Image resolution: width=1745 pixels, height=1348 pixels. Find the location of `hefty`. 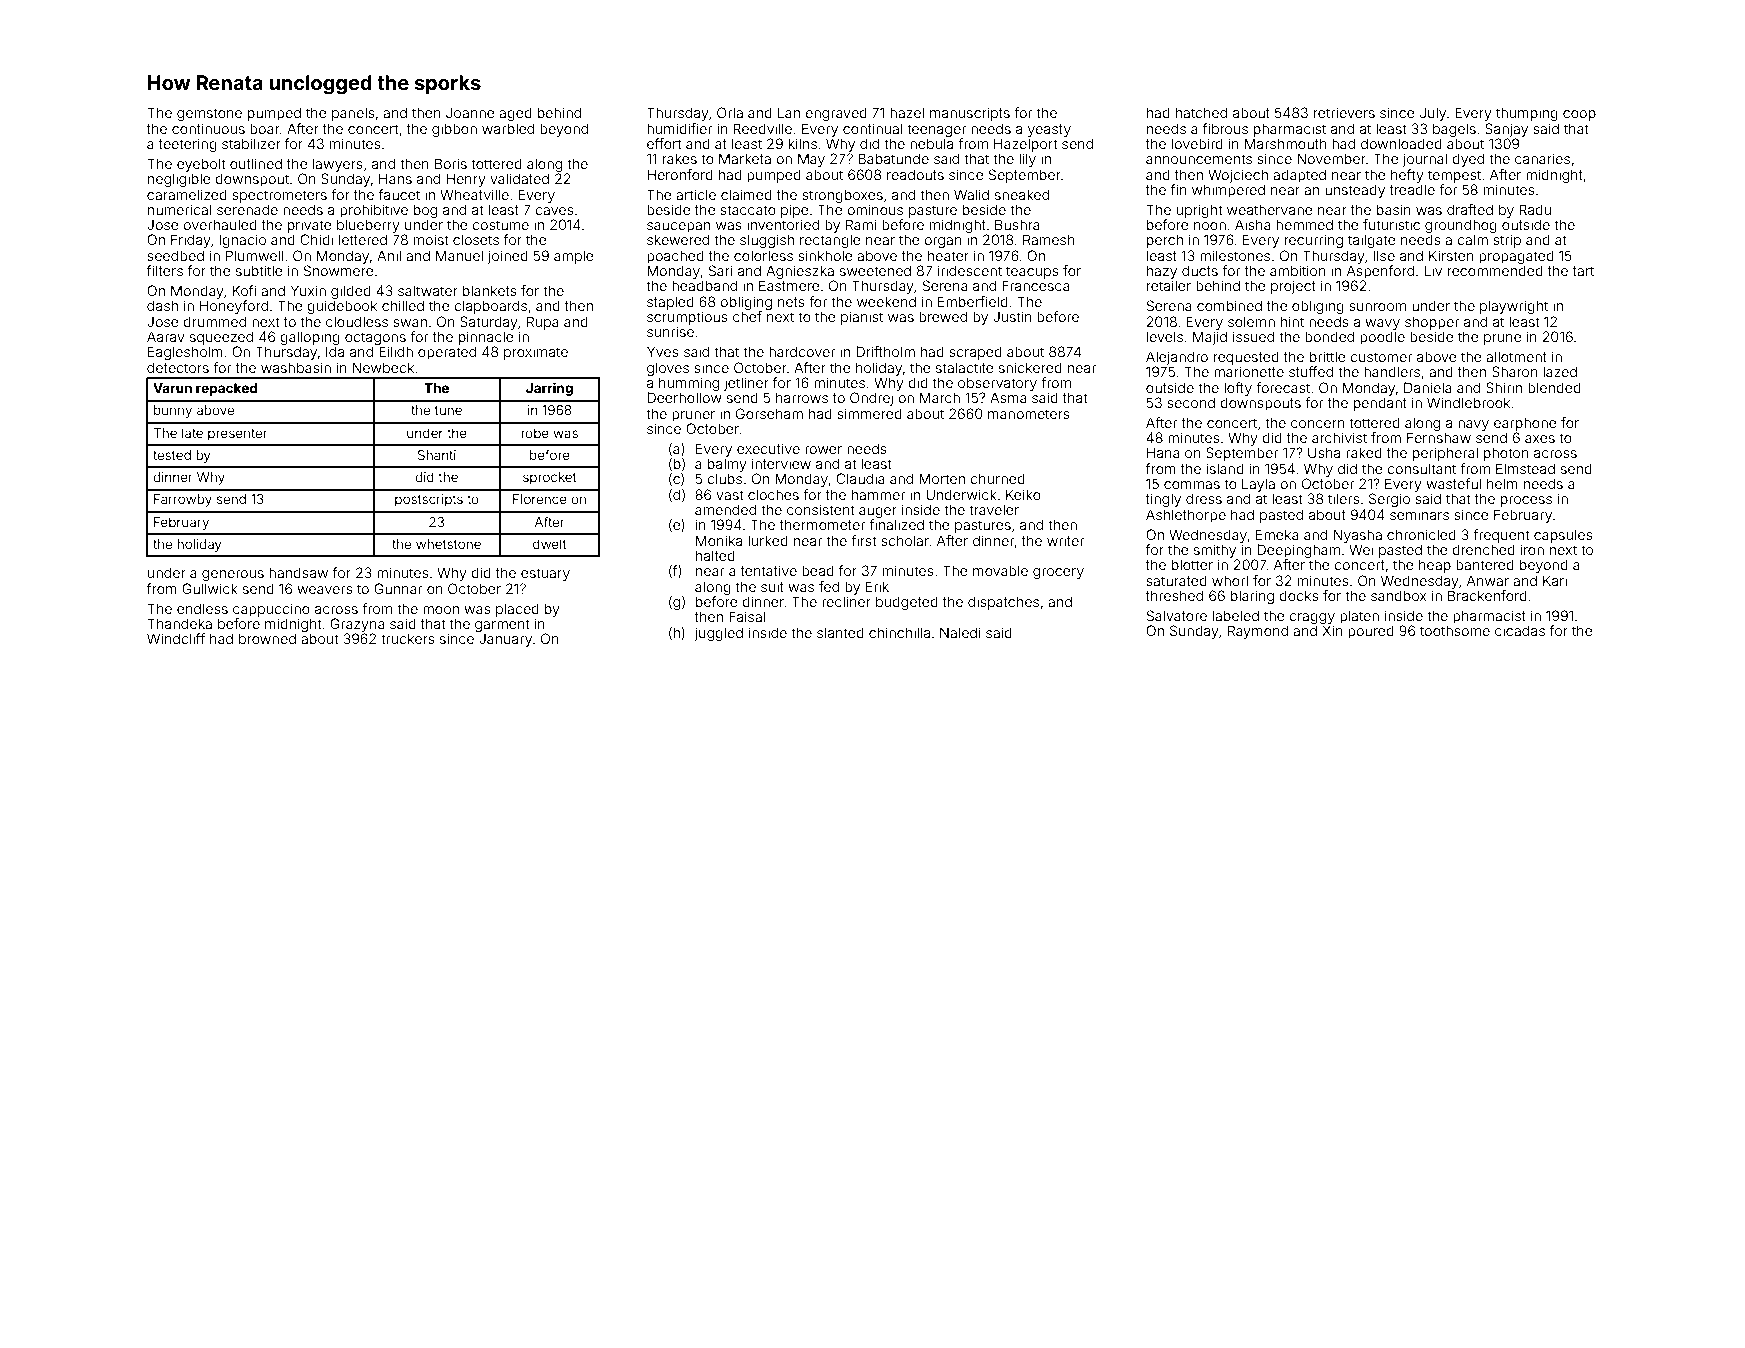

hefty is located at coordinates (1407, 176).
